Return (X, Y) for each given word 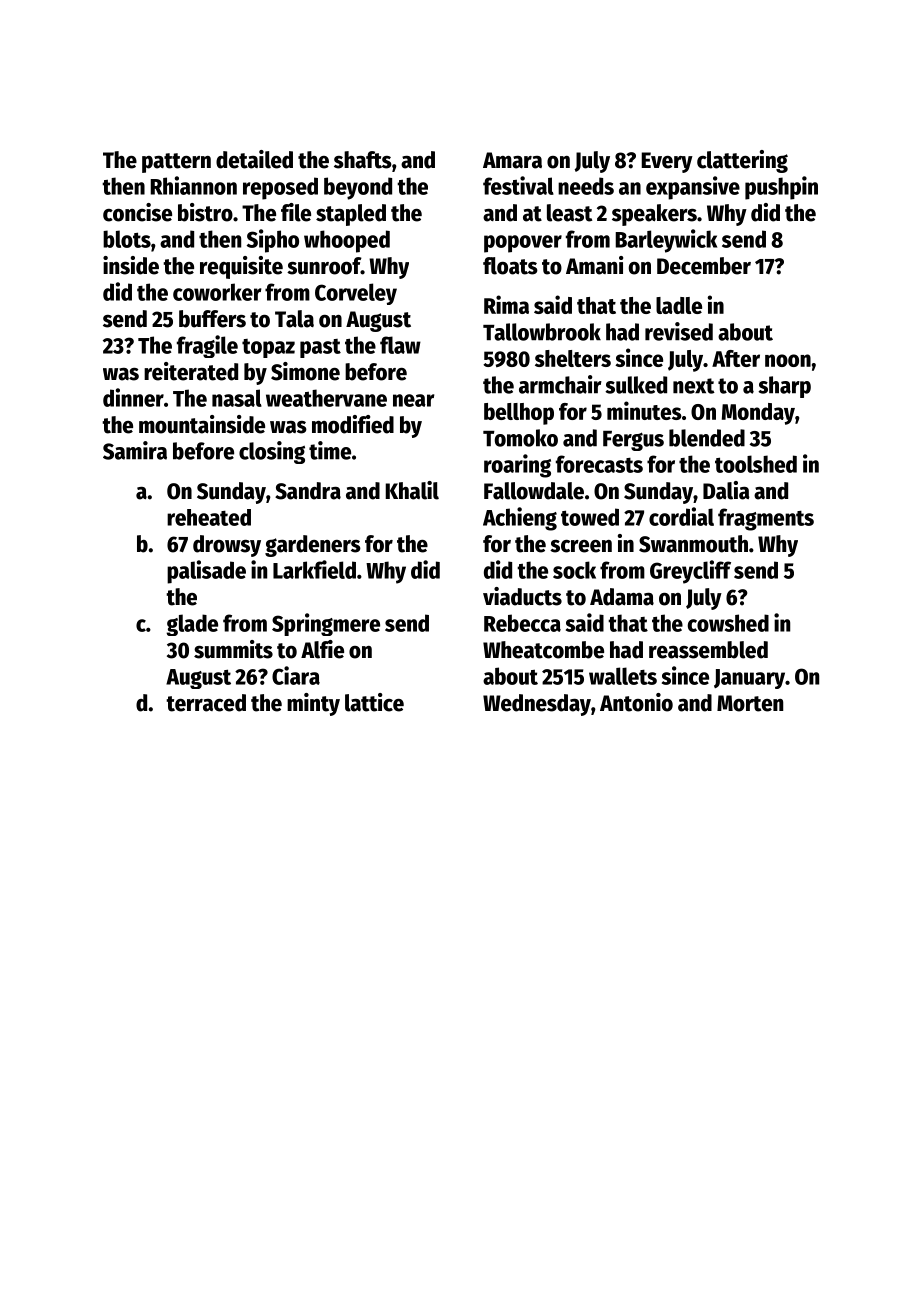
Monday (758, 414)
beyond (358, 188)
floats (510, 266)
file (296, 212)
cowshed (728, 623)
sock (574, 570)
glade (192, 625)
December (704, 266)
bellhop (519, 414)
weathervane (326, 398)
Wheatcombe (543, 650)
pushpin (781, 188)
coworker (217, 292)
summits (233, 649)
